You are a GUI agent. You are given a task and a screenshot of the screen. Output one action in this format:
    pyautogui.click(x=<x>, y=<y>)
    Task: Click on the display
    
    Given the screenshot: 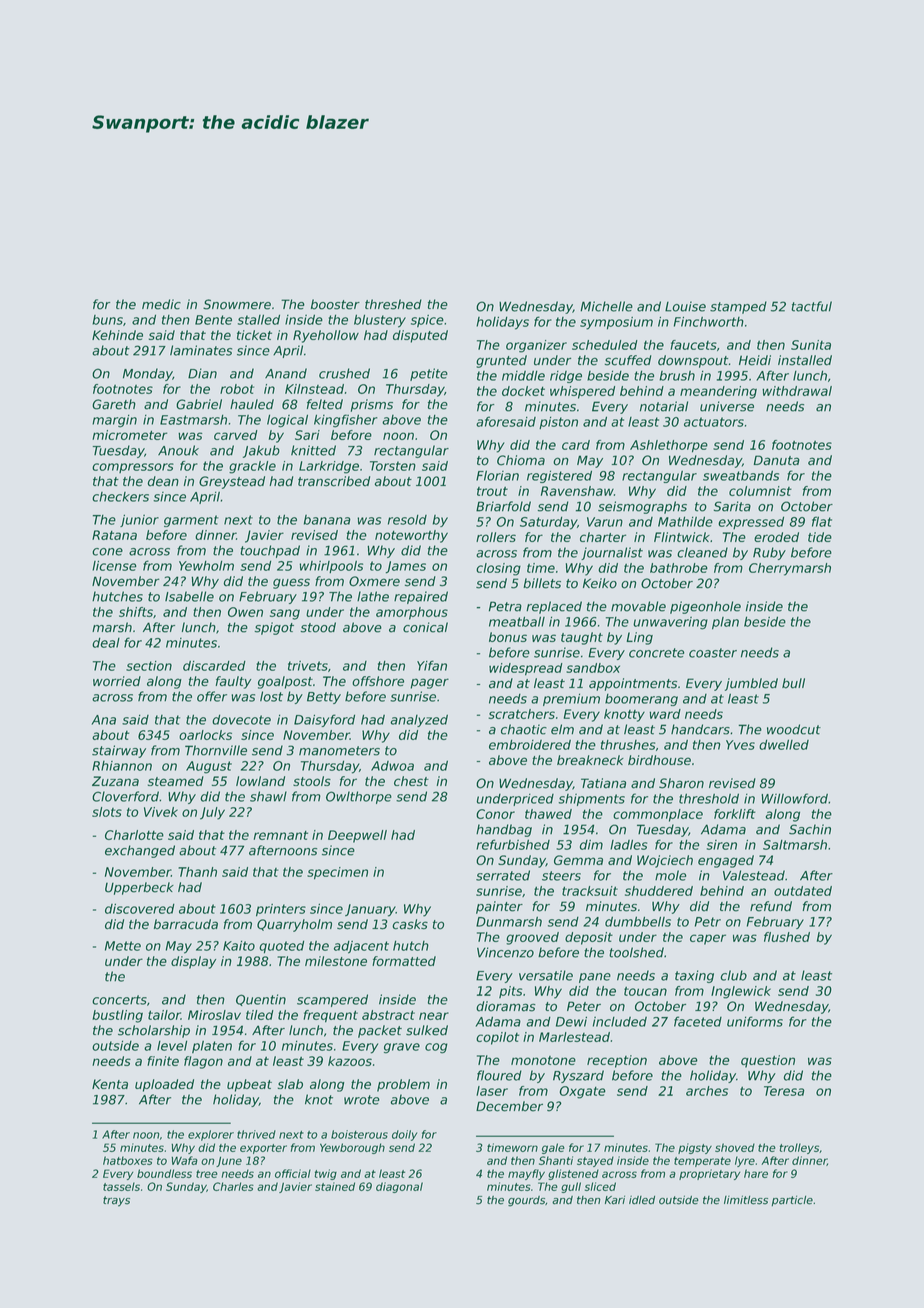 What is the action you would take?
    pyautogui.click(x=193, y=962)
